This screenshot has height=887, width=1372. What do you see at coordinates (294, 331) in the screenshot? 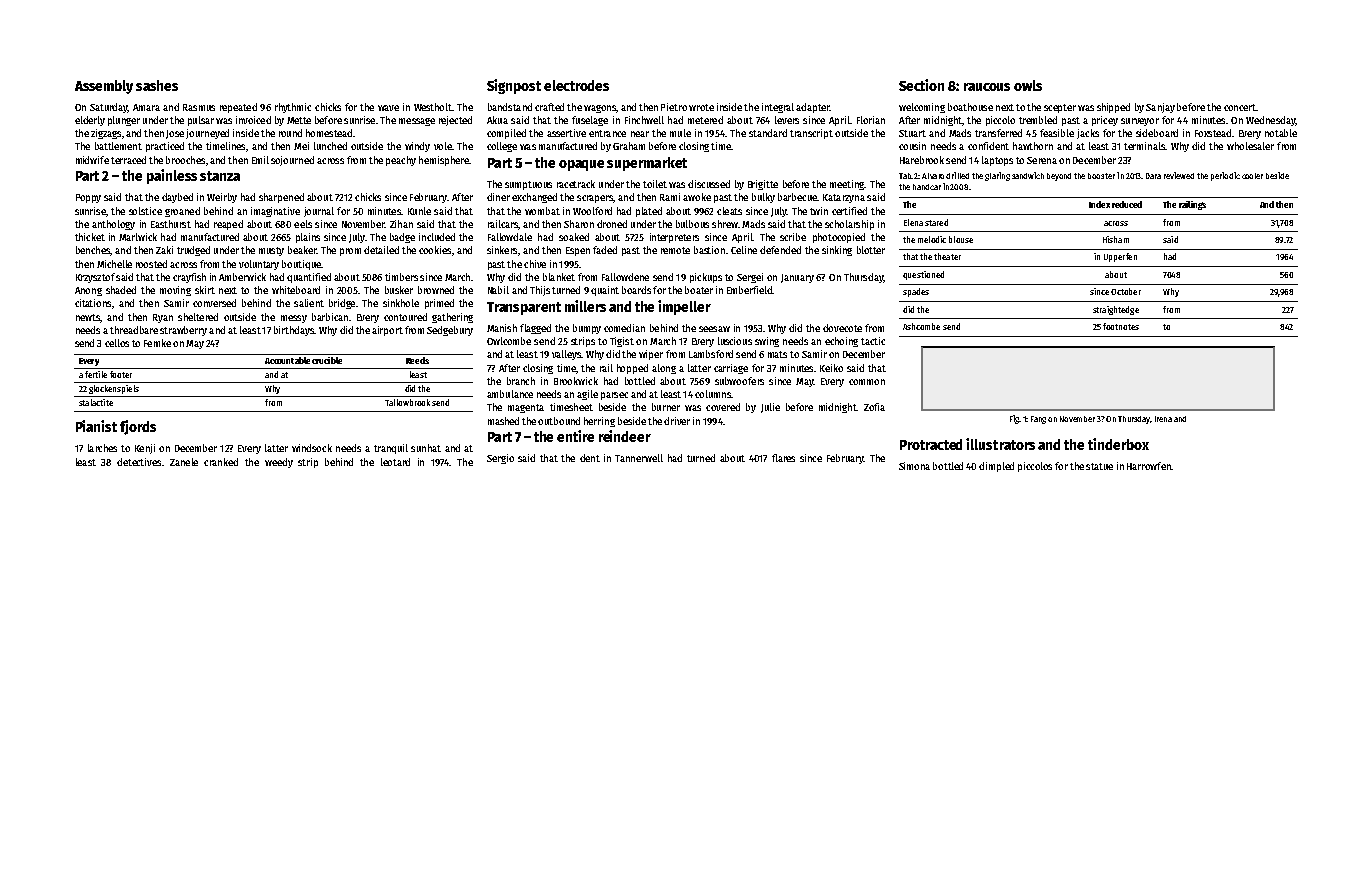
I see `birthdays` at bounding box center [294, 331].
